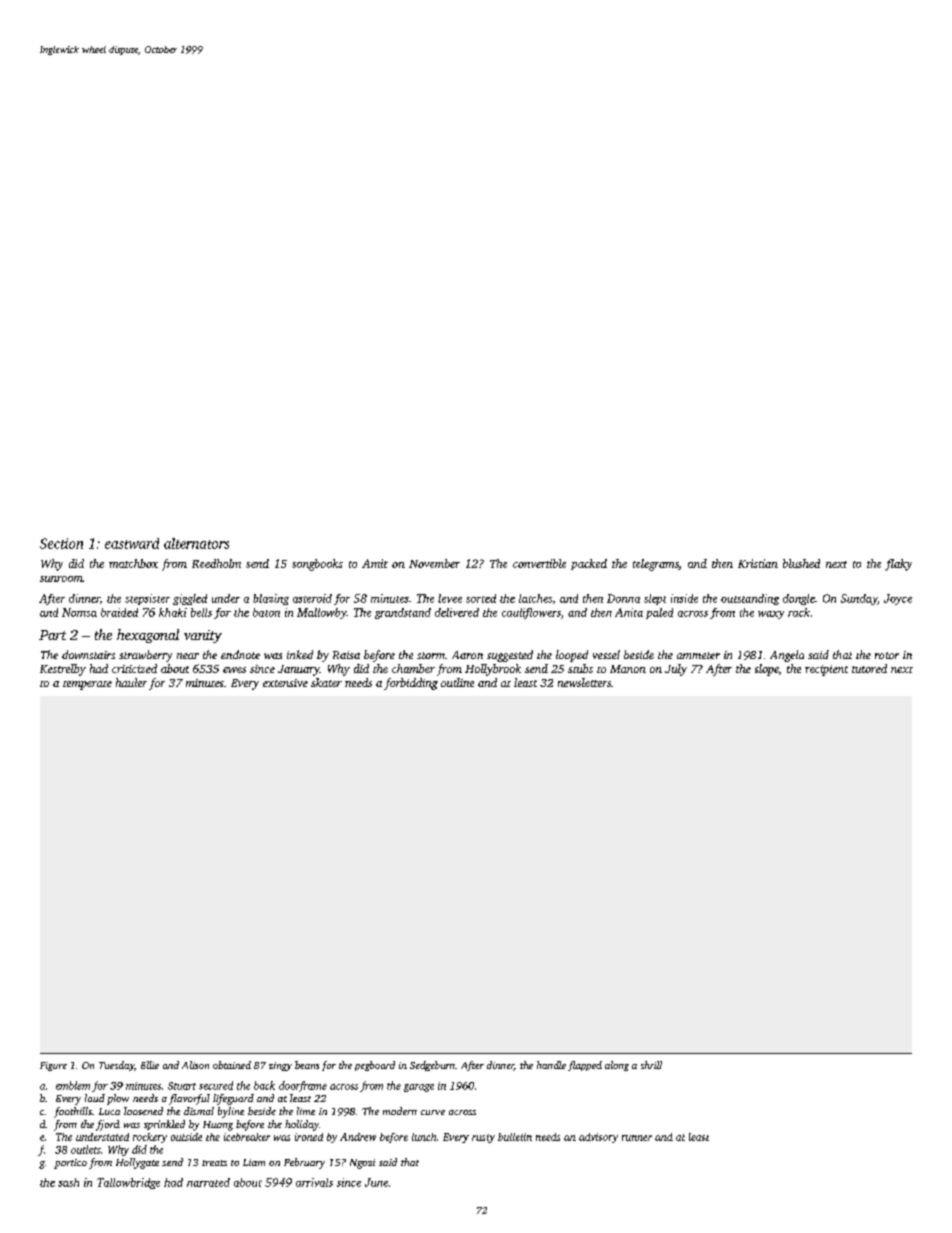 The height and width of the document is (1233, 952). What do you see at coordinates (87, 685) in the document?
I see `temperate` at bounding box center [87, 685].
